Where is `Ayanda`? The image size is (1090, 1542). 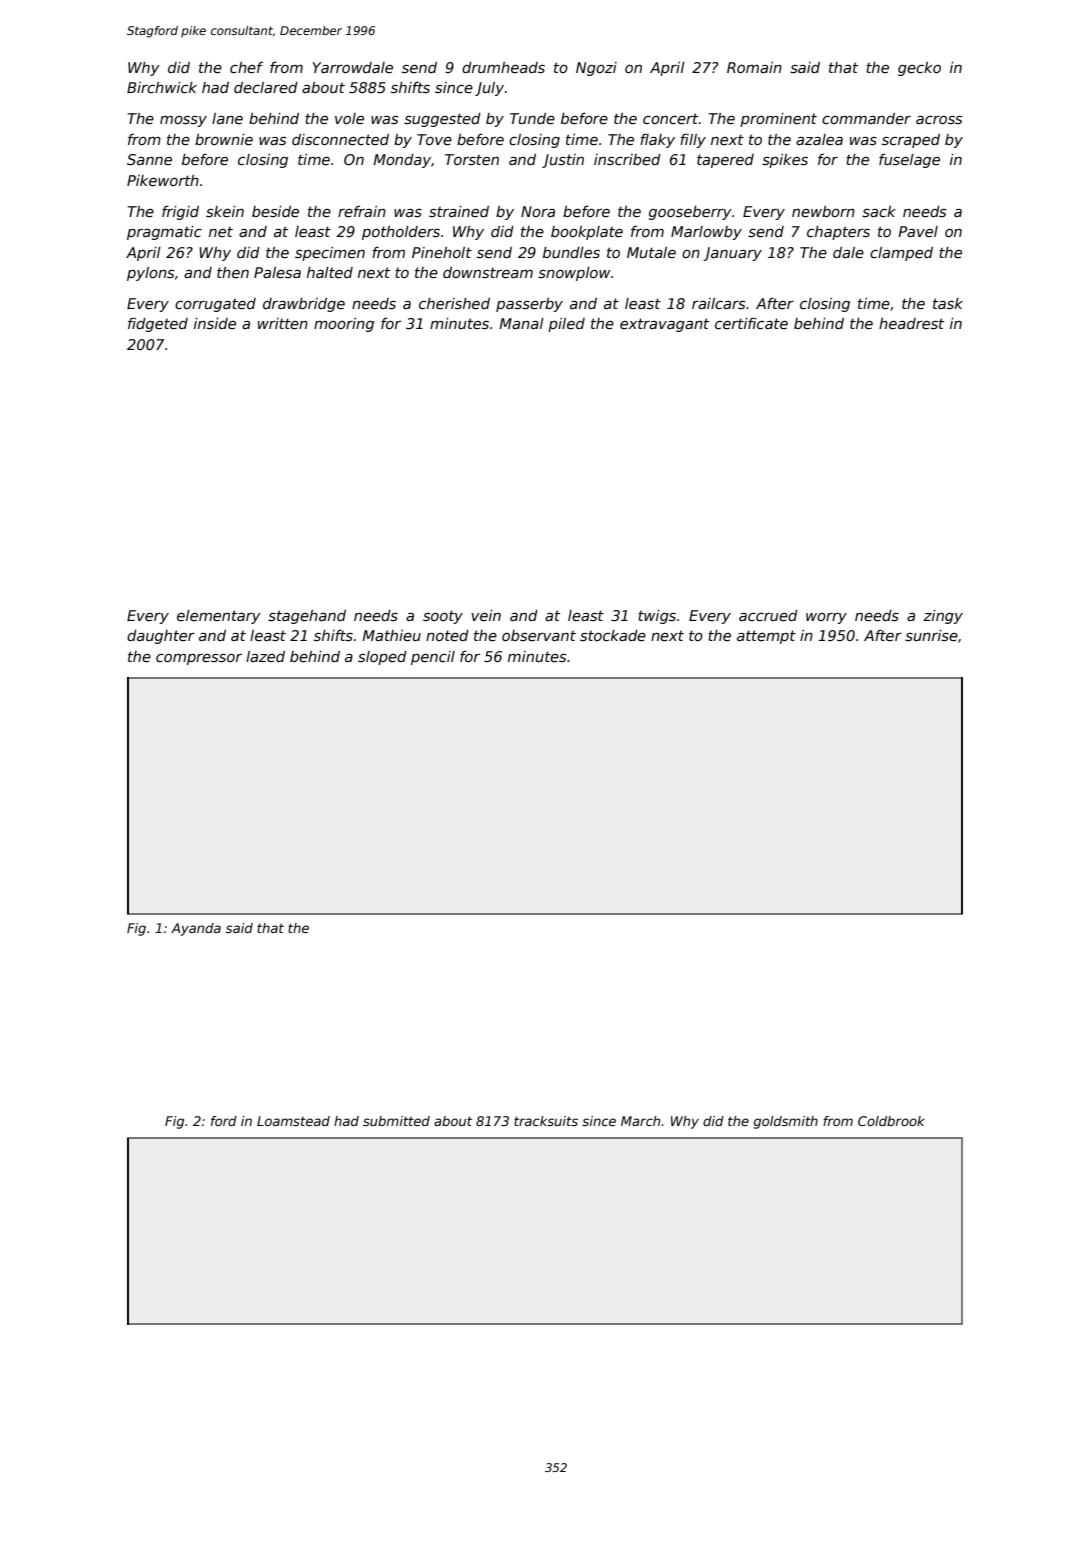 Ayanda is located at coordinates (196, 929).
